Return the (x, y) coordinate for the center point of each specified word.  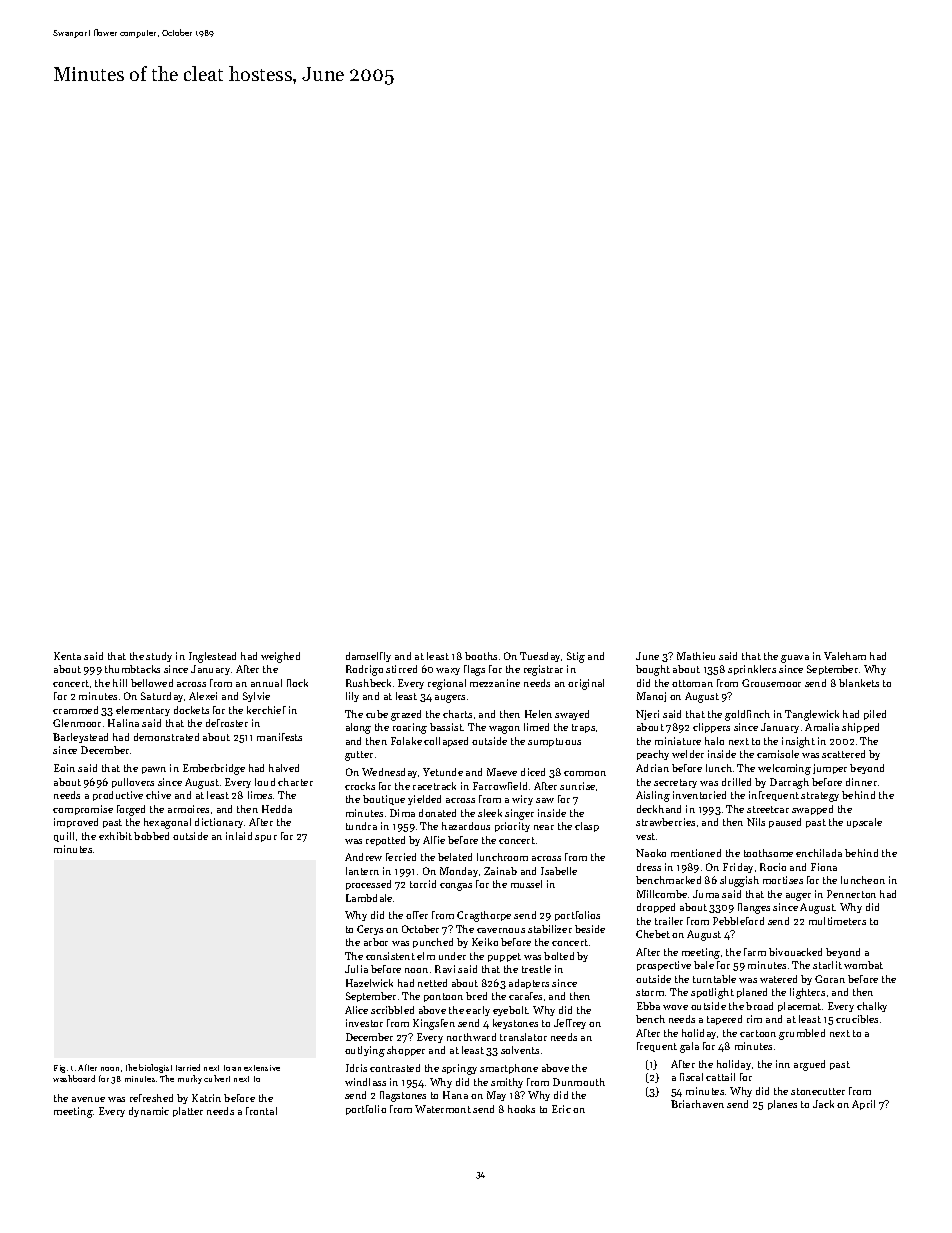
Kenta (67, 656)
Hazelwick (369, 983)
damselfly (368, 657)
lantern (362, 871)
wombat (863, 965)
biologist (155, 1068)
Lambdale (369, 898)
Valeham (845, 656)
